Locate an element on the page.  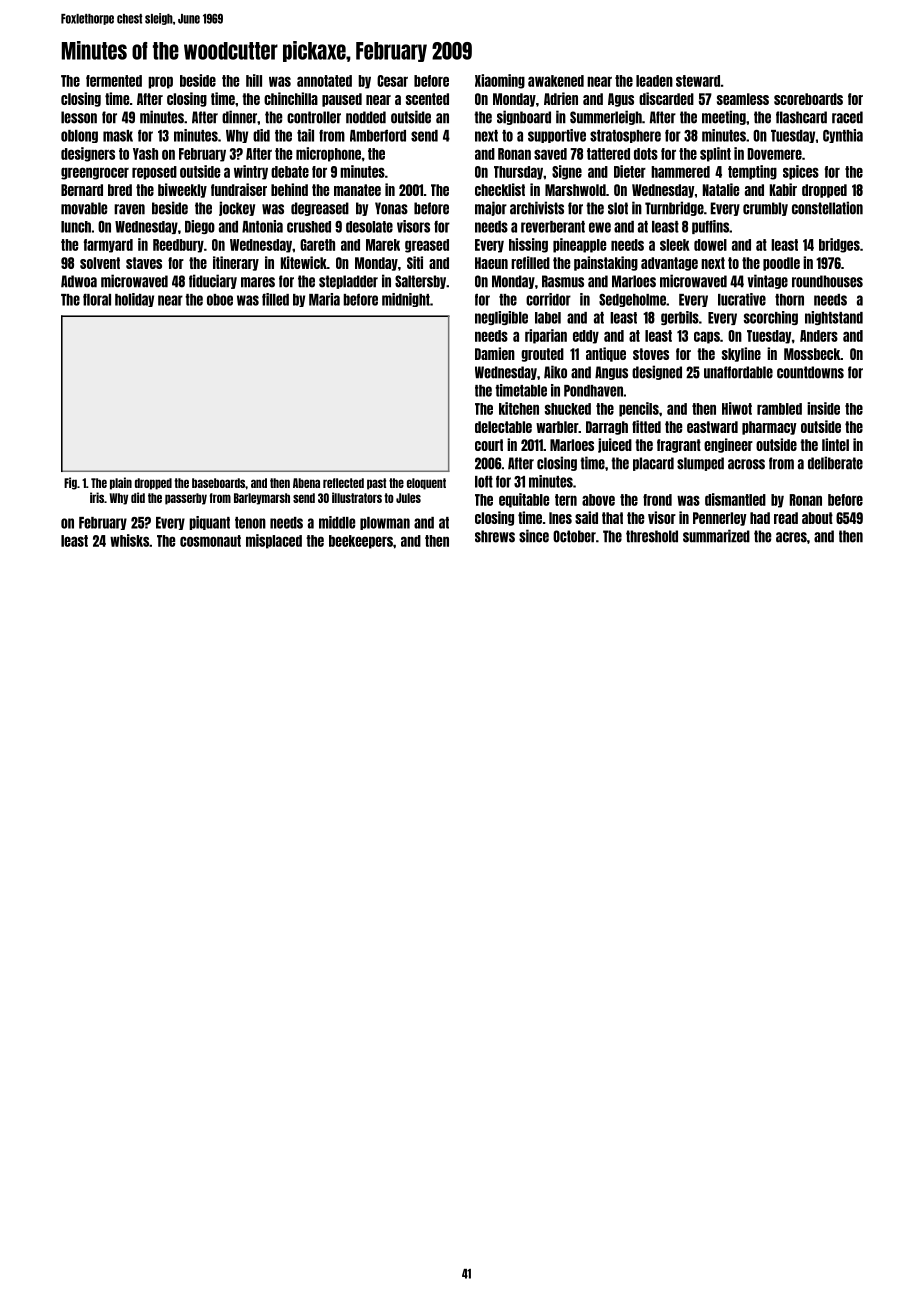
microphone is located at coordinates (328, 154).
